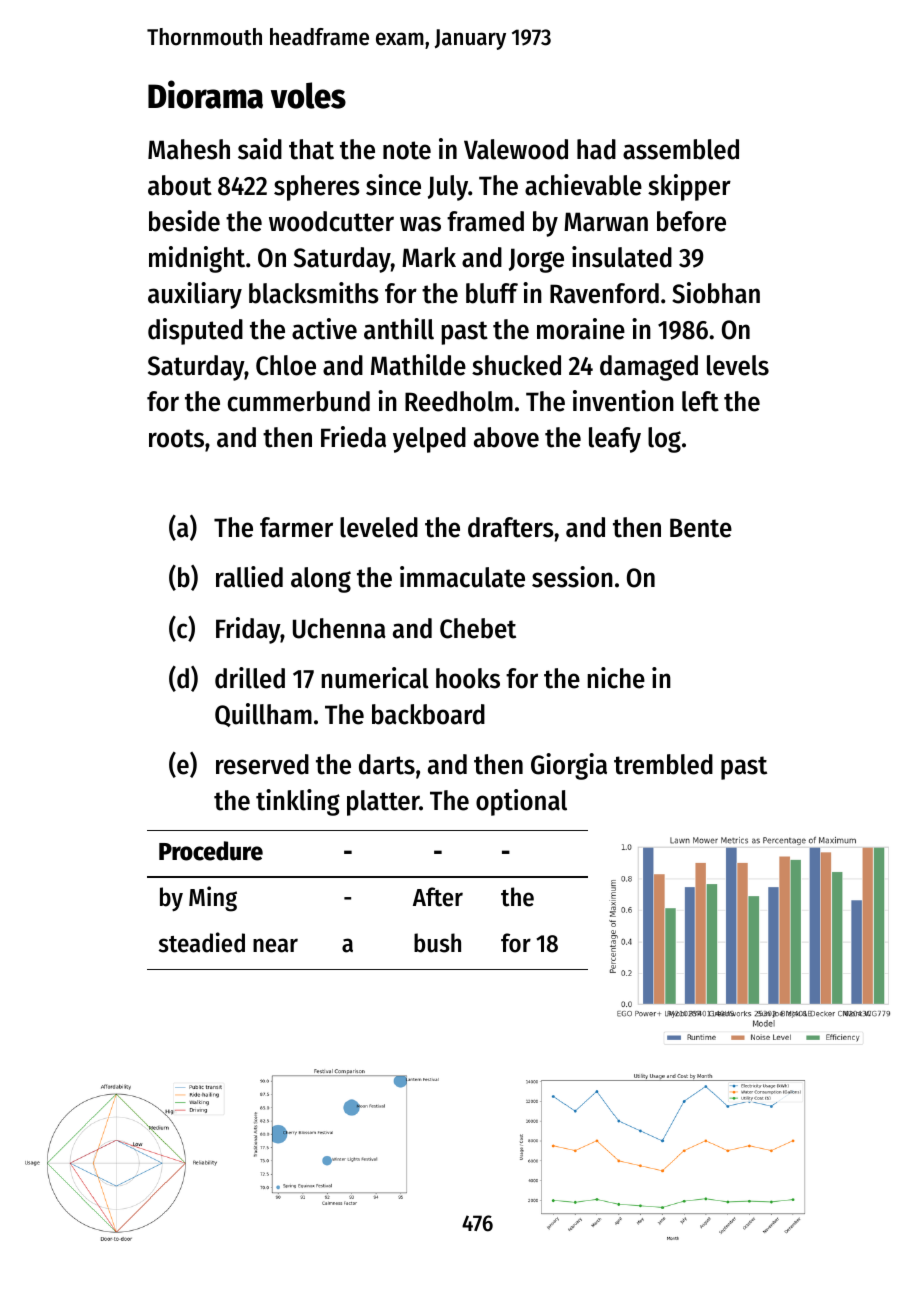  I want to click on had, so click(596, 149).
